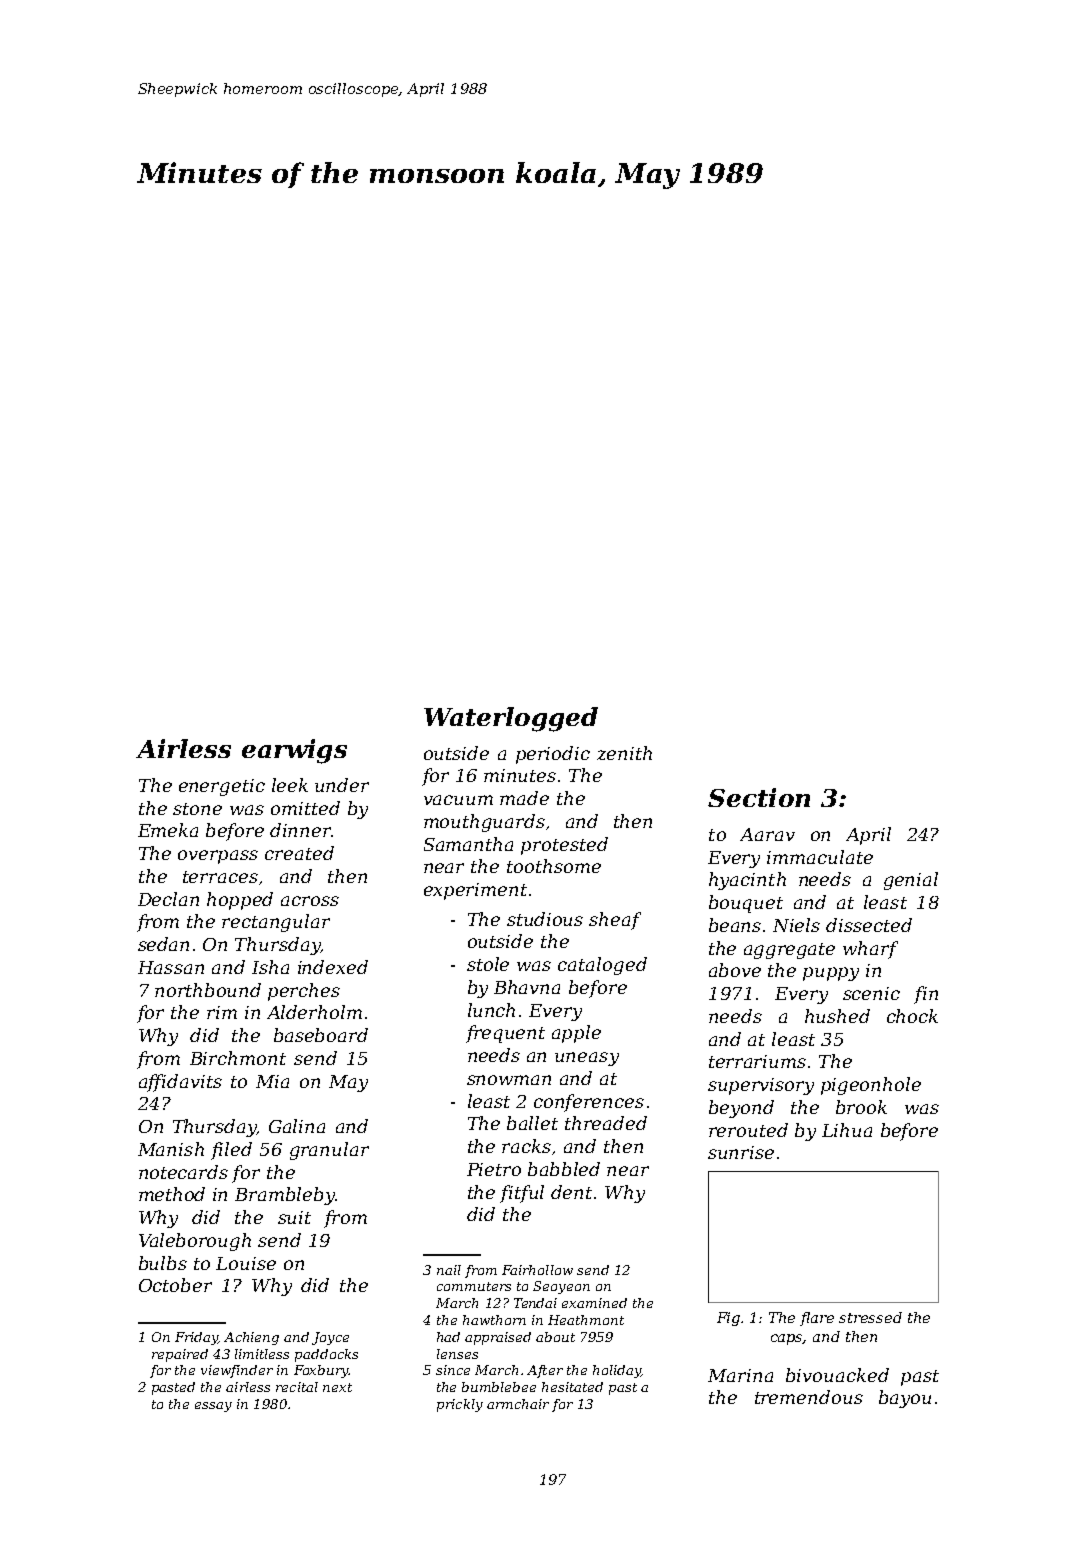 This screenshot has height=1560, width=1077. Describe the element at coordinates (809, 1397) in the screenshot. I see `tremendous` at that location.
